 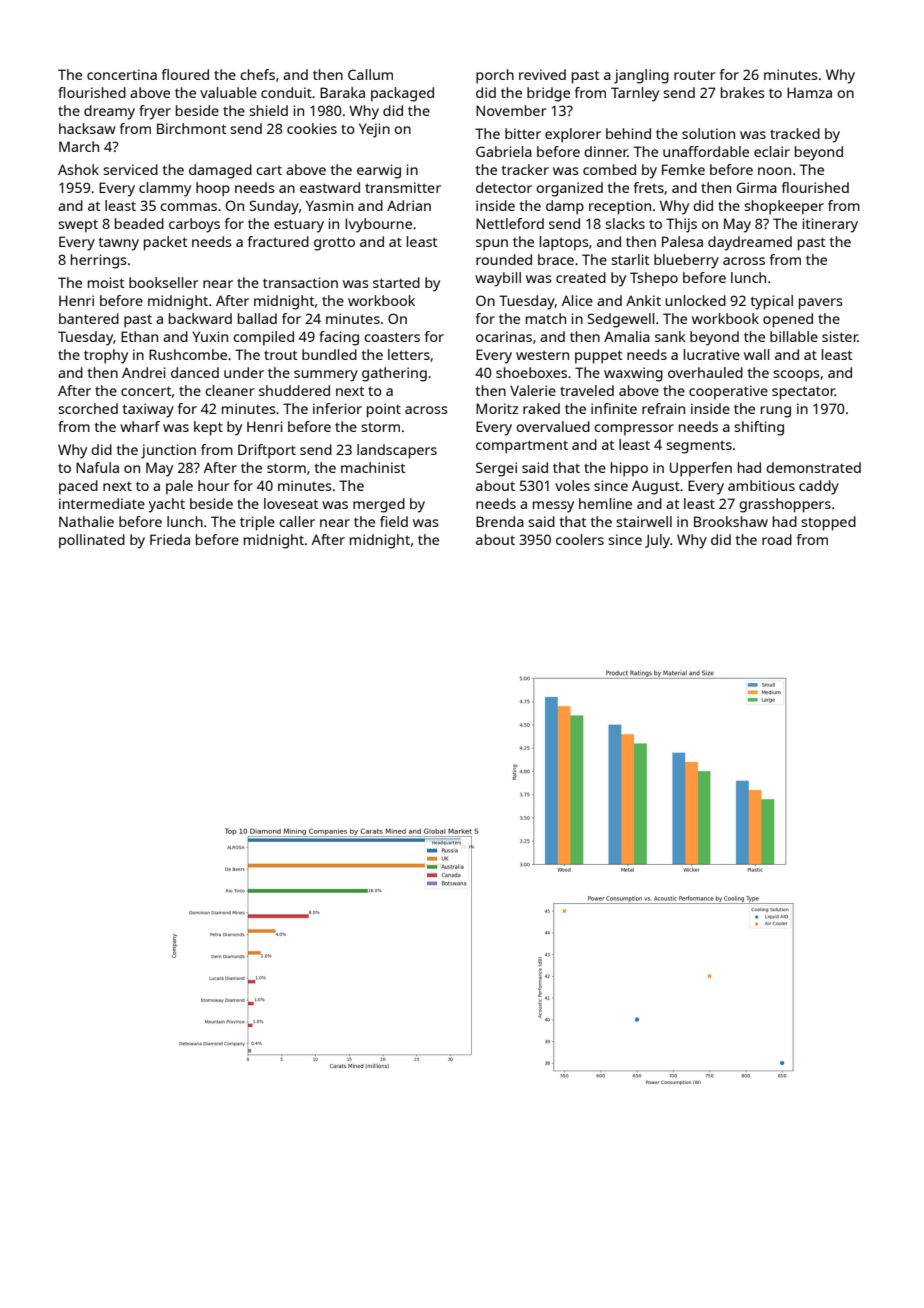 What do you see at coordinates (577, 300) in the screenshot?
I see `Alice` at bounding box center [577, 300].
